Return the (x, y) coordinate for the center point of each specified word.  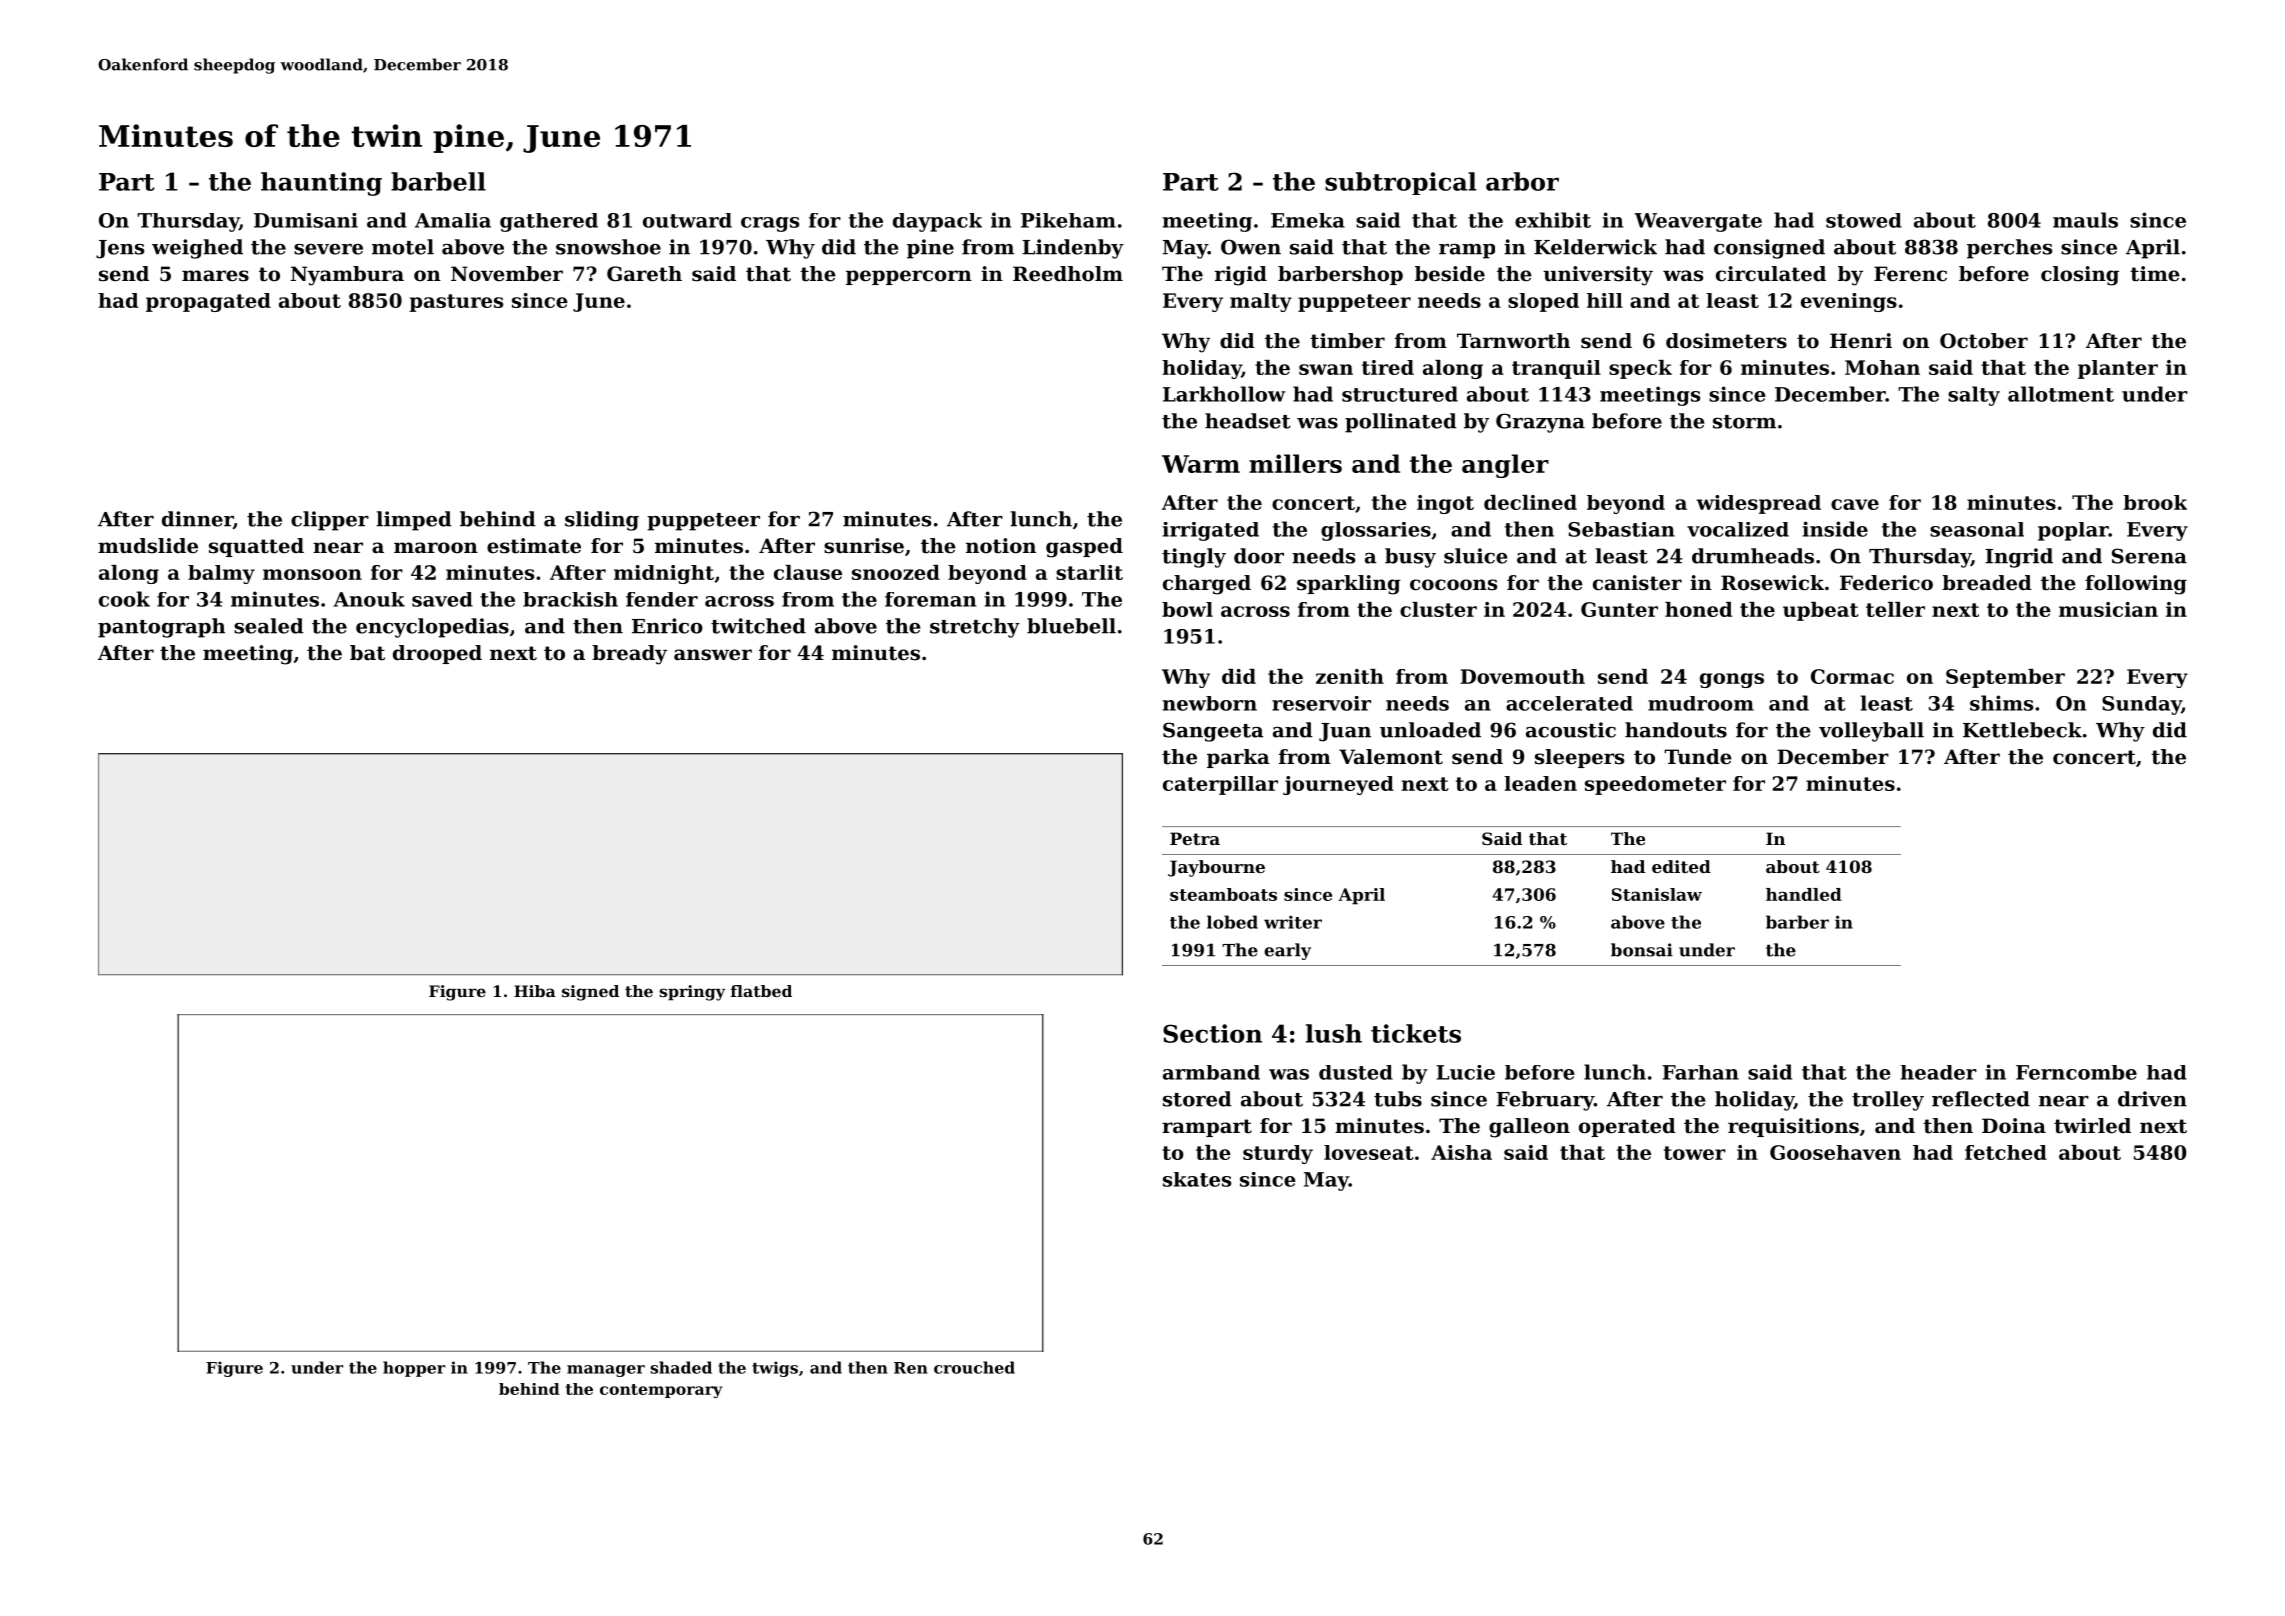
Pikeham (1068, 220)
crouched (974, 1367)
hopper (414, 1369)
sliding (602, 521)
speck (1640, 369)
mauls (2085, 220)
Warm (1201, 464)
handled (1804, 894)
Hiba (535, 991)
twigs (775, 1369)
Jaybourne (1216, 868)
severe (328, 249)
